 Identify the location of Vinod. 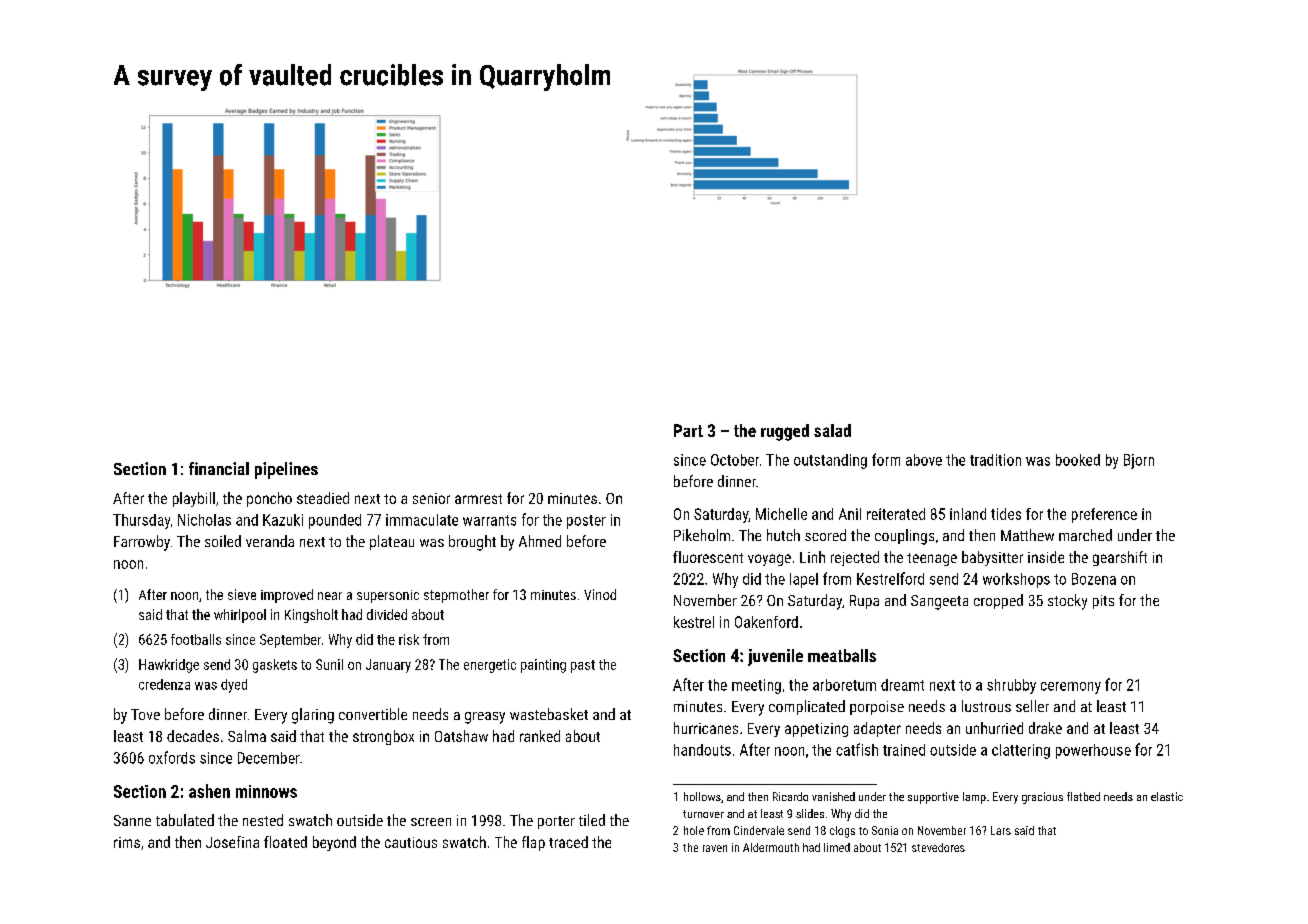
(600, 594).
